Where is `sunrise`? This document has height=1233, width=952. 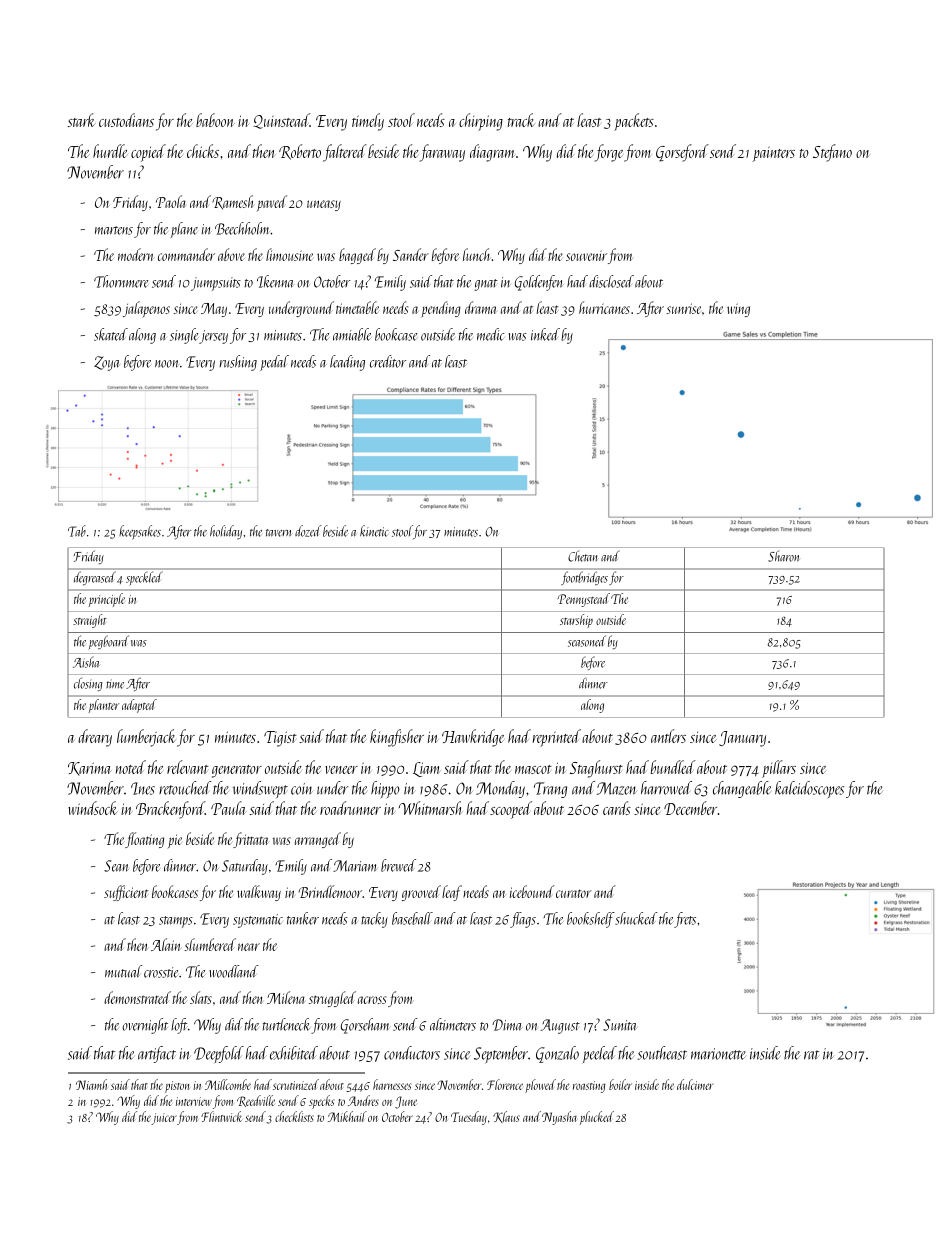 sunrise is located at coordinates (683, 308).
